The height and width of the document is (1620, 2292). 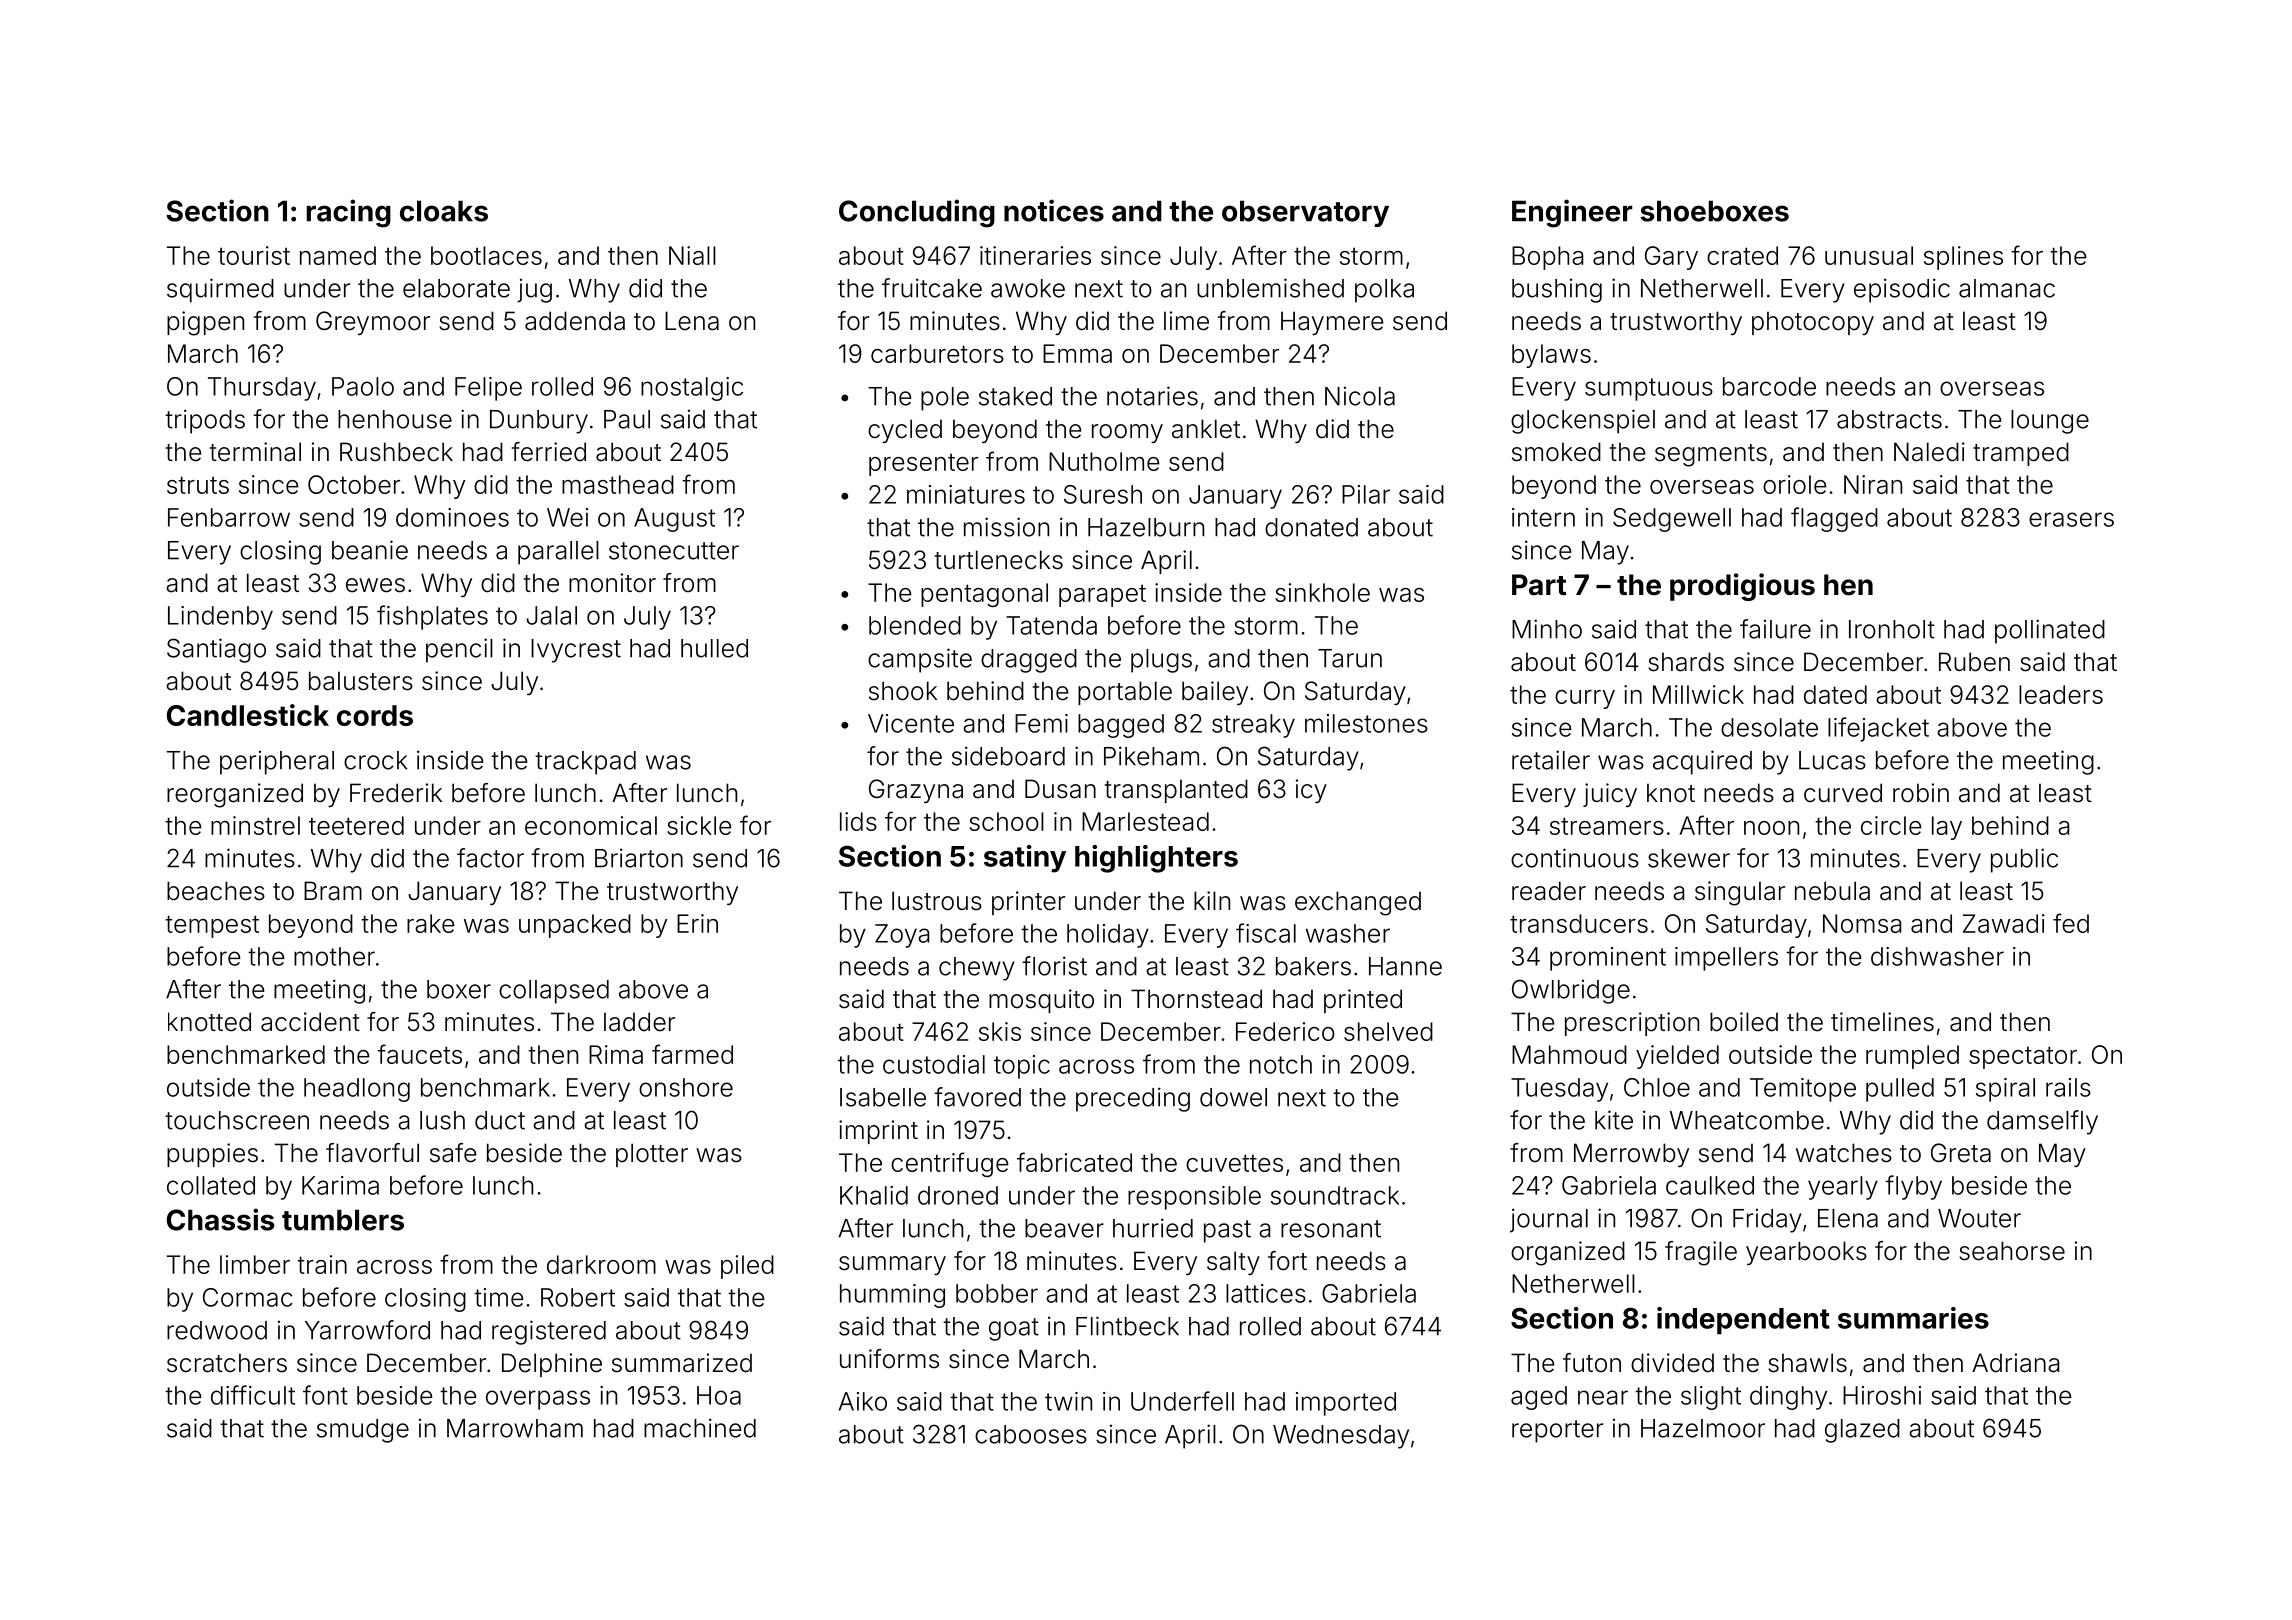 What do you see at coordinates (585, 763) in the document?
I see `trackpad` at bounding box center [585, 763].
